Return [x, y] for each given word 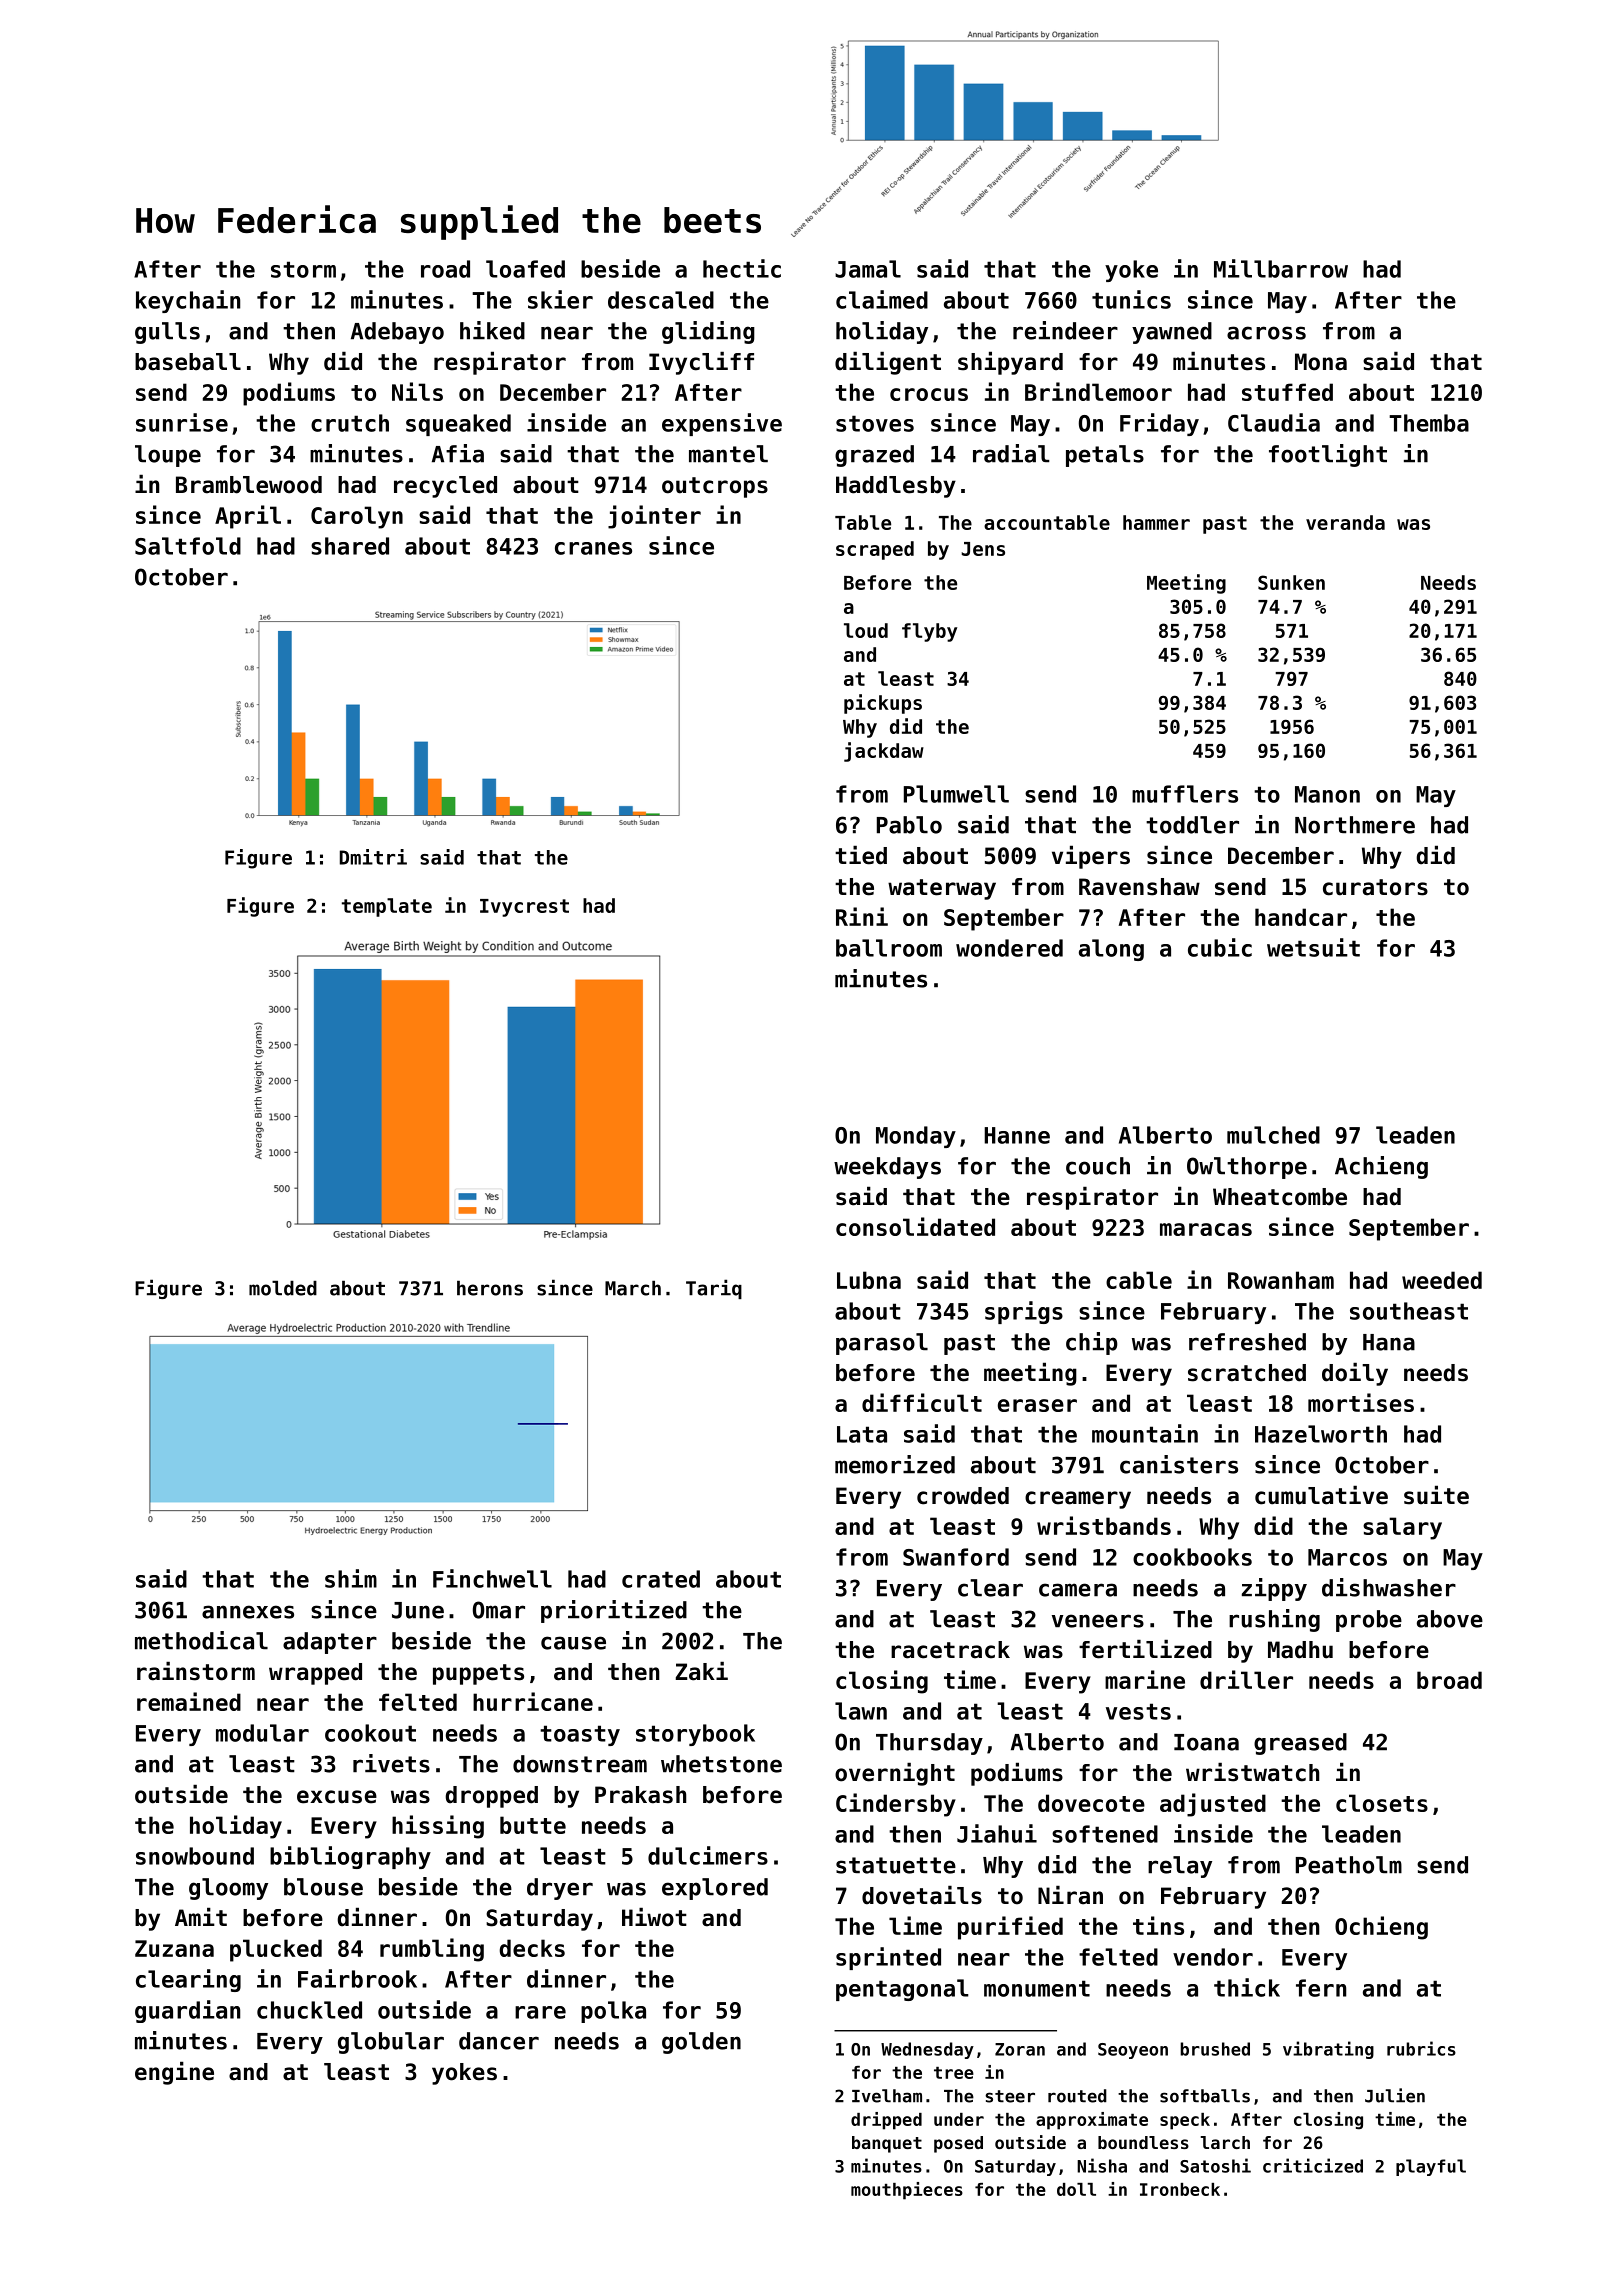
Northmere [1355, 825]
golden [701, 2043]
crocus [929, 394]
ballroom [889, 948]
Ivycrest [524, 908]
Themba [1429, 423]
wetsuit [1313, 947]
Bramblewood [249, 485]
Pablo [909, 825]
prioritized [614, 1611]
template [387, 907]
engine [174, 2073]
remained [189, 1701]
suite [1436, 1495]
